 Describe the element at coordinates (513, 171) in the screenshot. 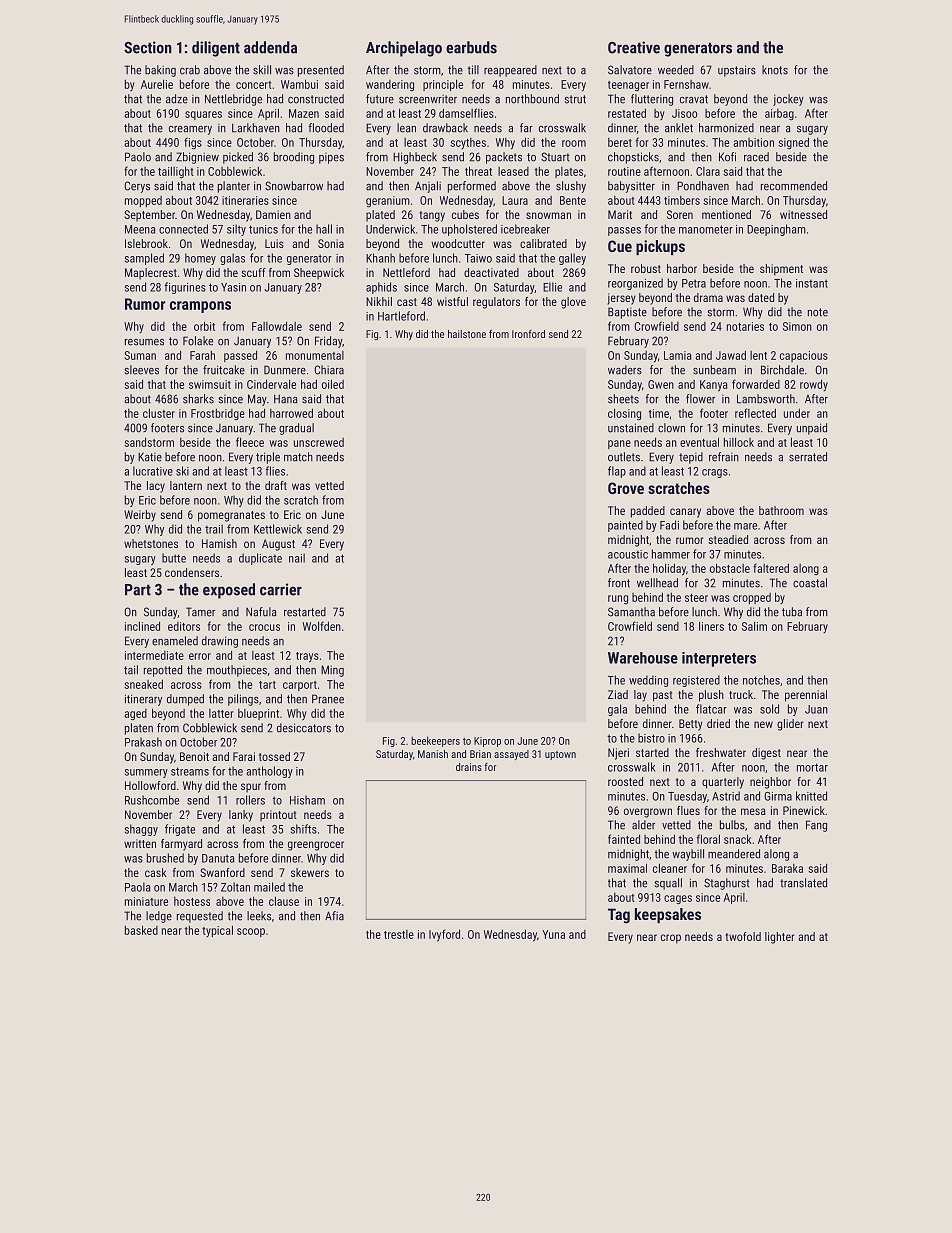

I see `leased` at that location.
